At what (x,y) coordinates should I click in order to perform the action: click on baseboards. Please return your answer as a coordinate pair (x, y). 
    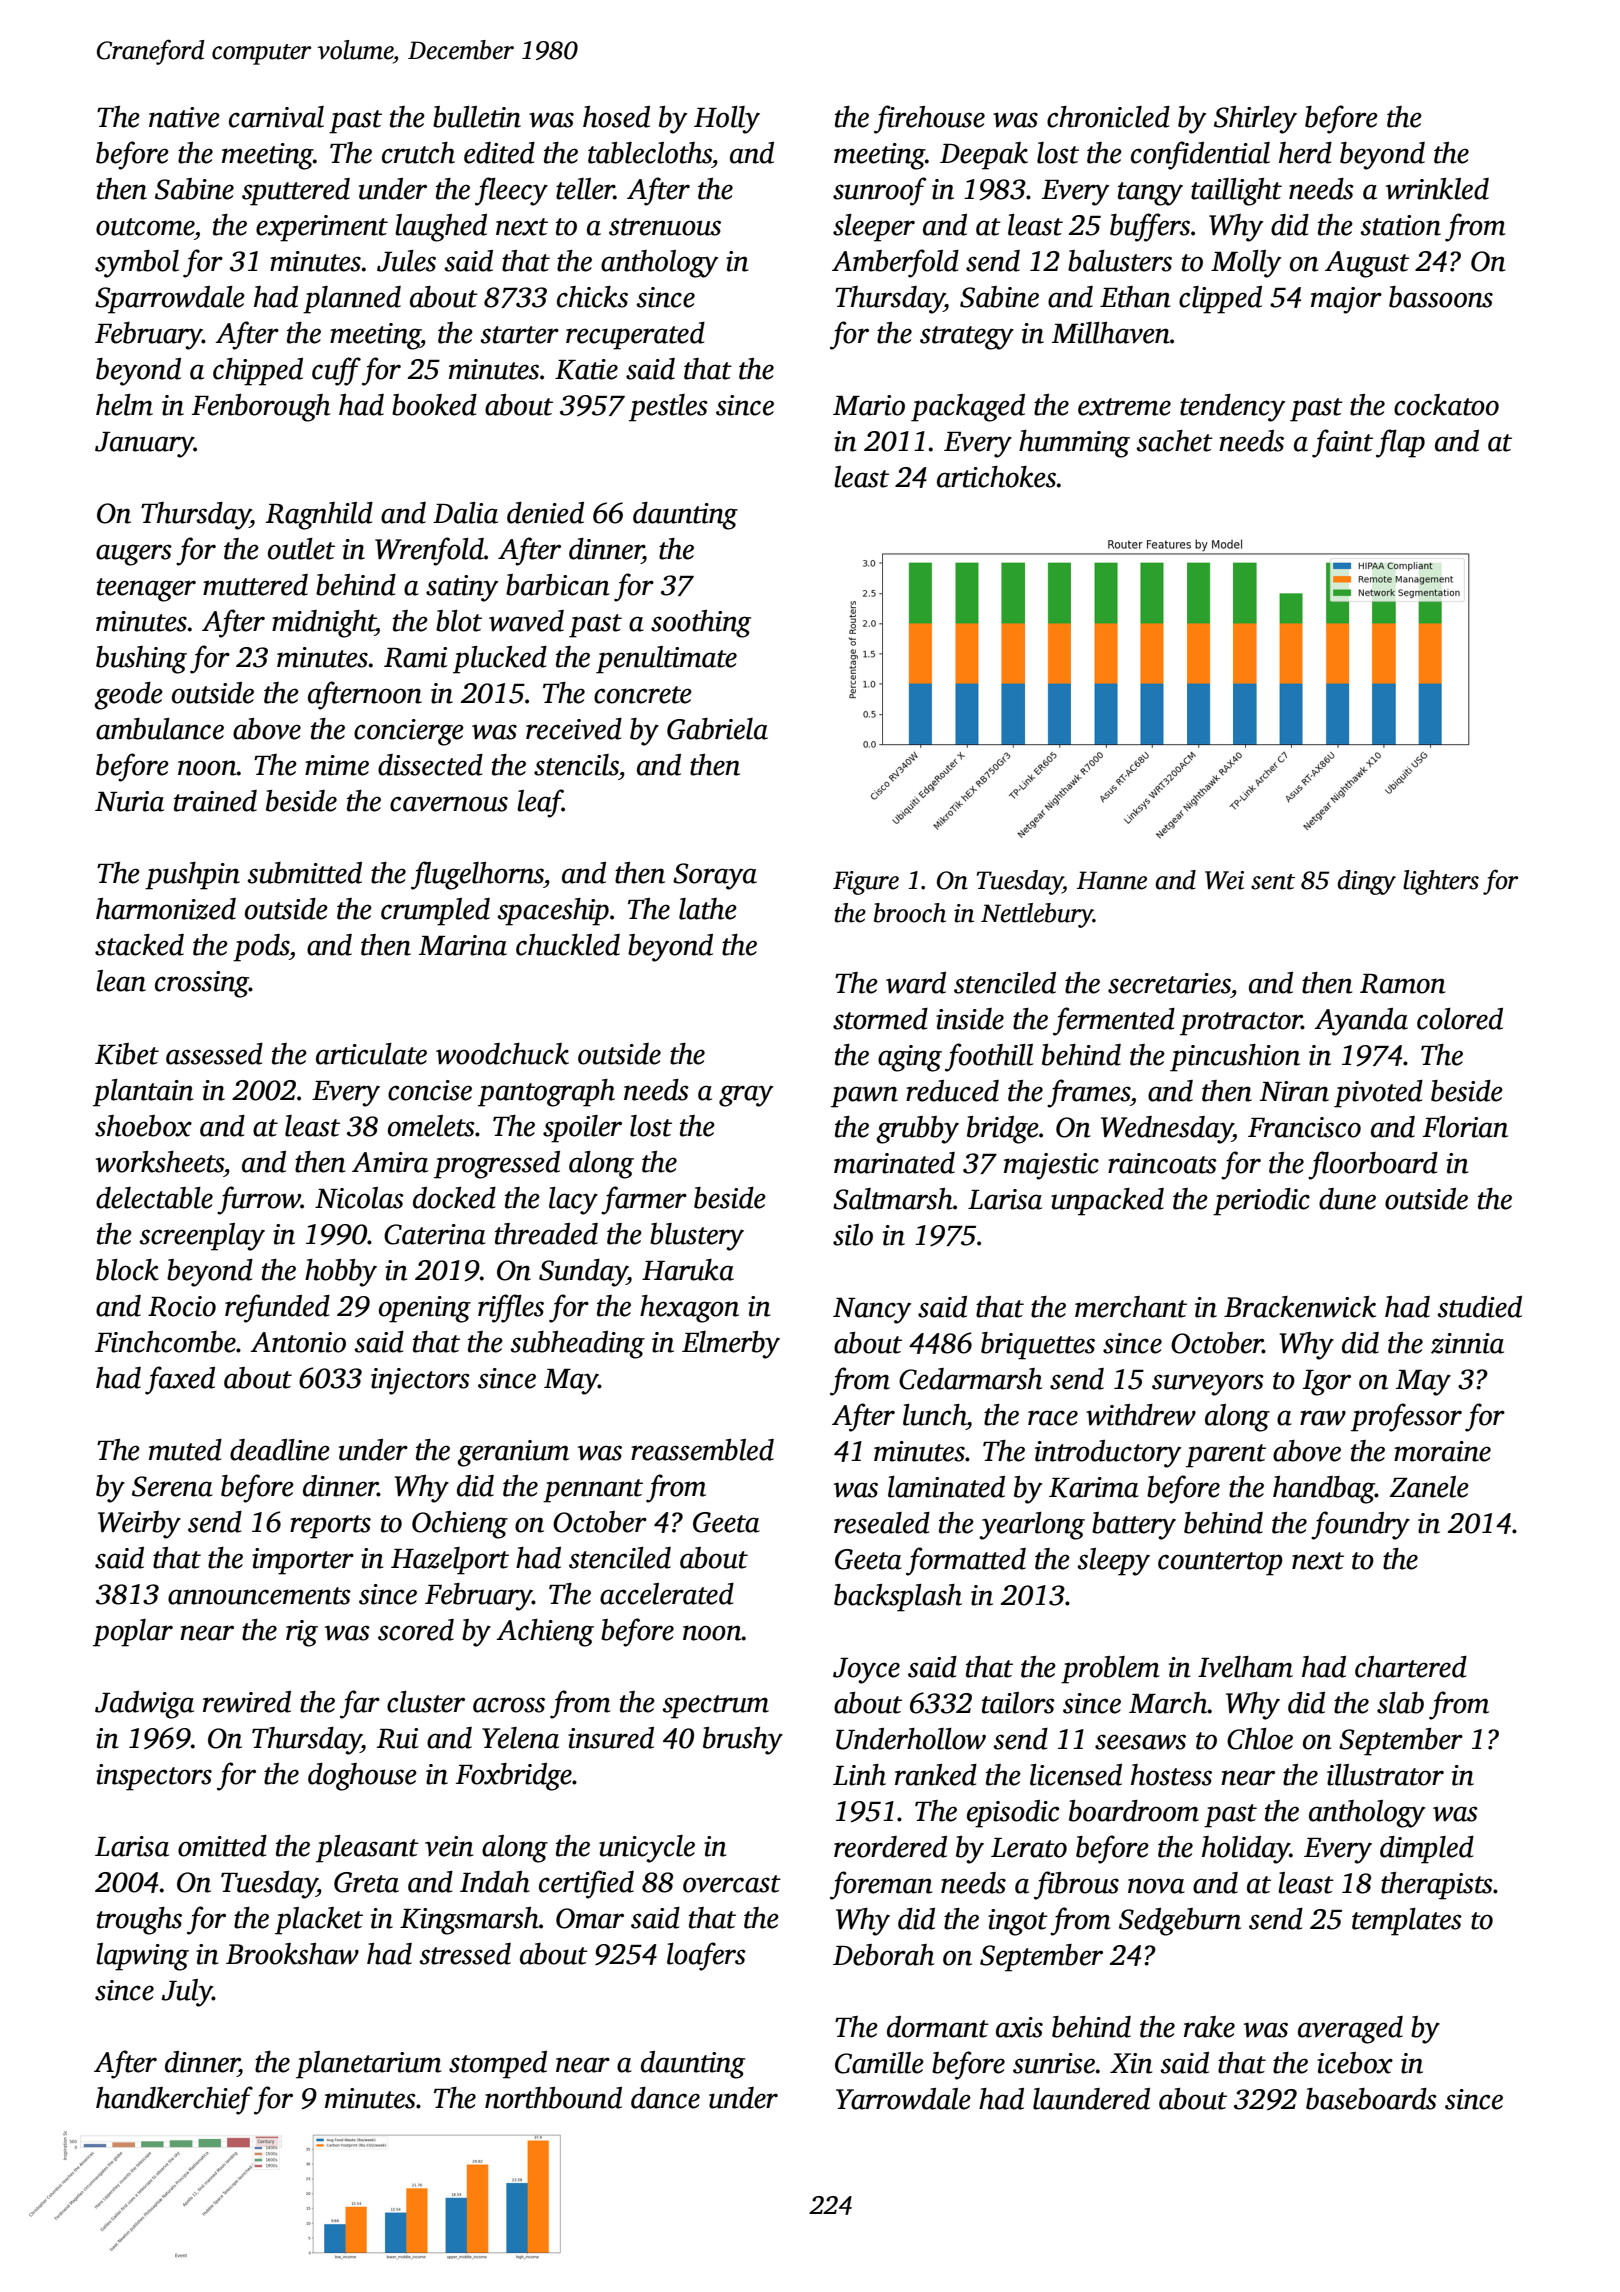
    Looking at the image, I should click on (1371, 2099).
